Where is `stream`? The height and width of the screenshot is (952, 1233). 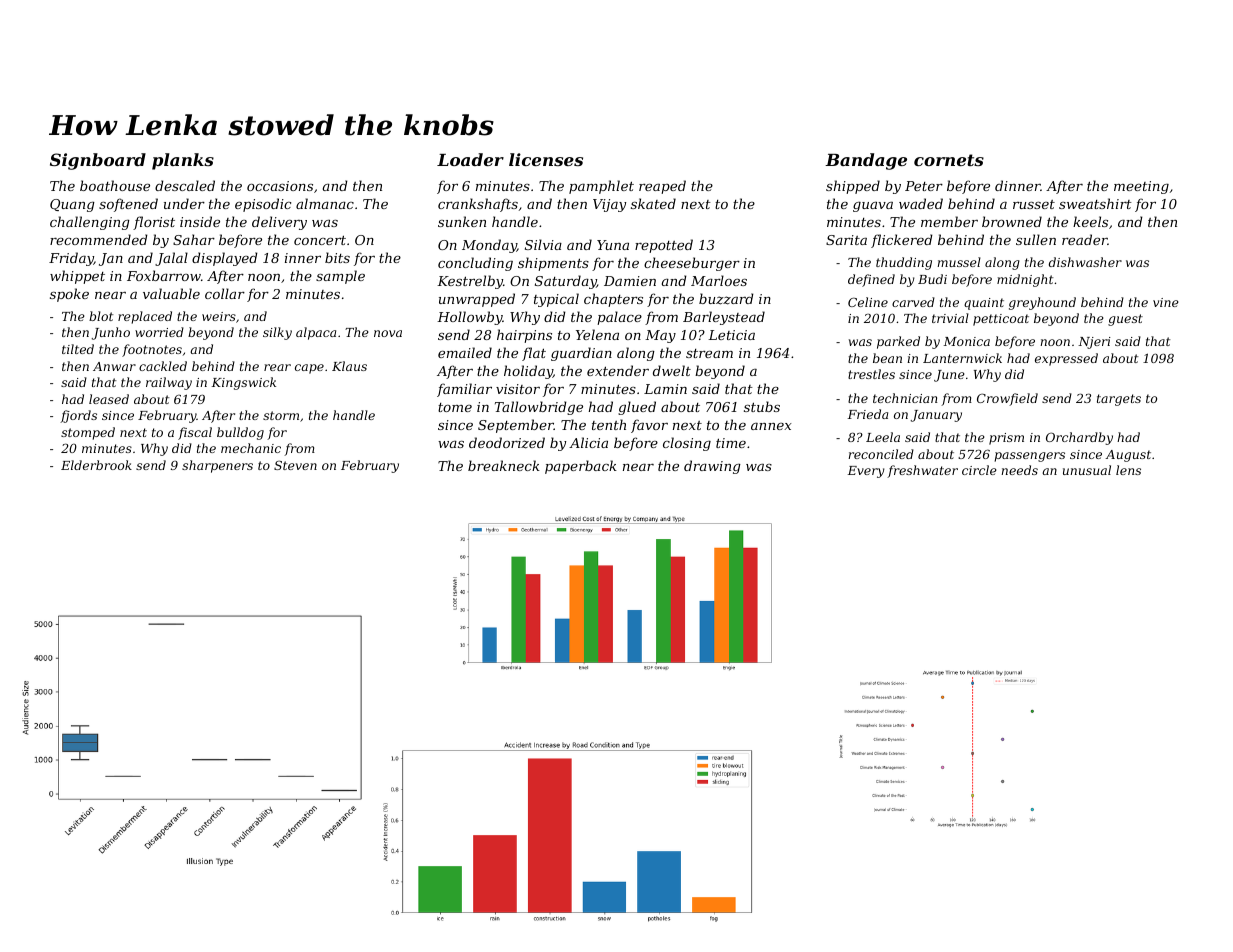
stream is located at coordinates (709, 353).
